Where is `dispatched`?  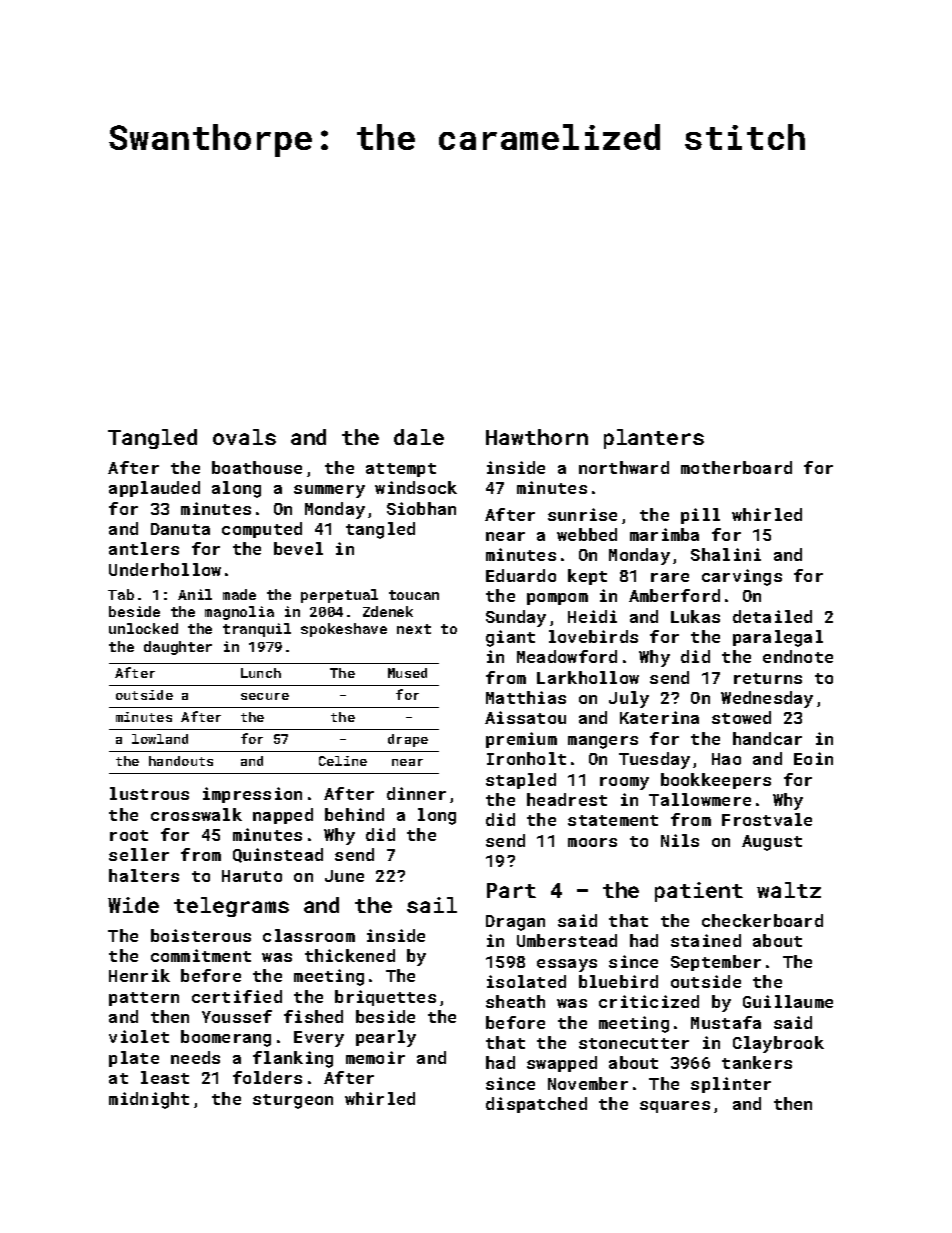 dispatched is located at coordinates (536, 1105).
